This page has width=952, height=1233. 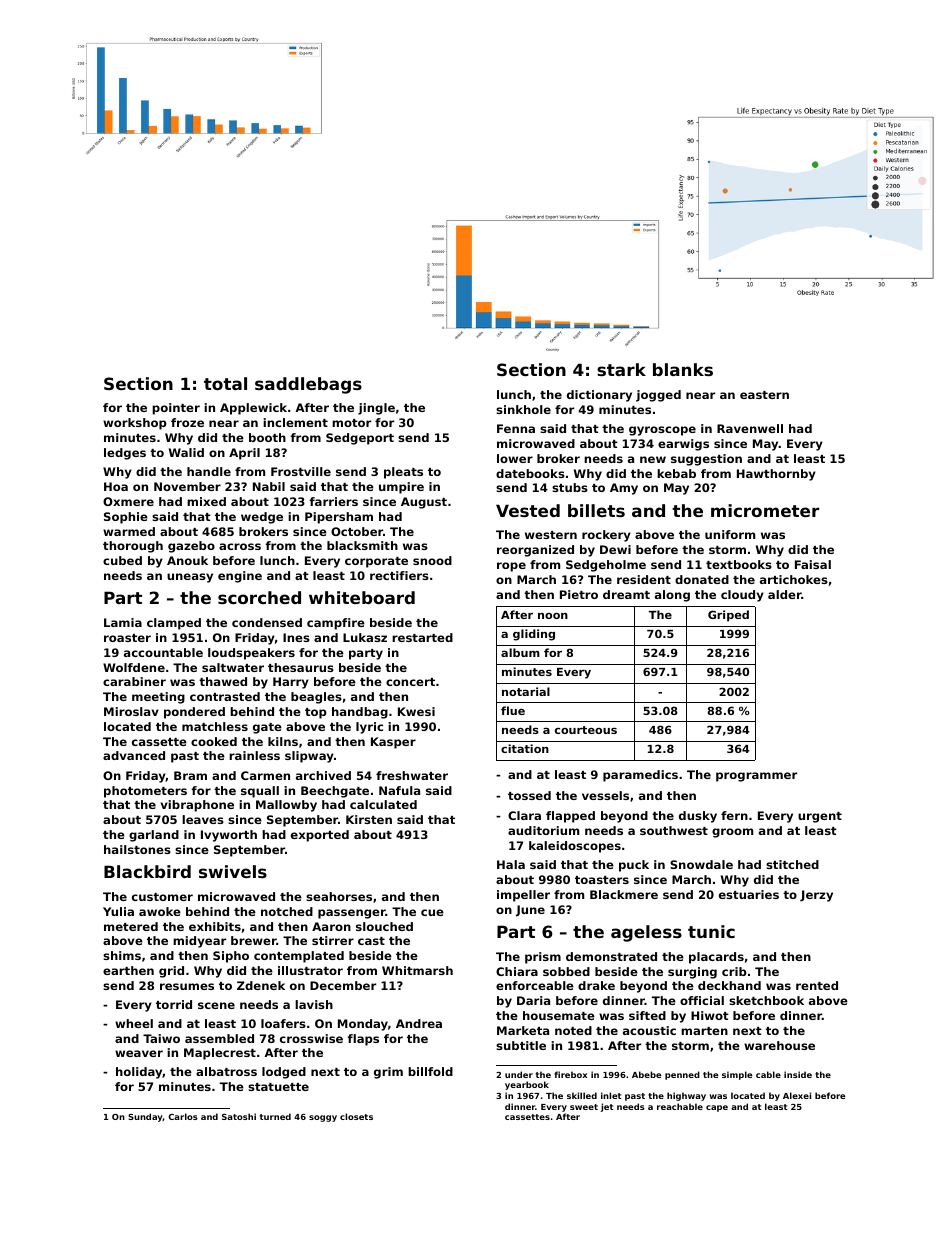 I want to click on stark, so click(x=621, y=369).
